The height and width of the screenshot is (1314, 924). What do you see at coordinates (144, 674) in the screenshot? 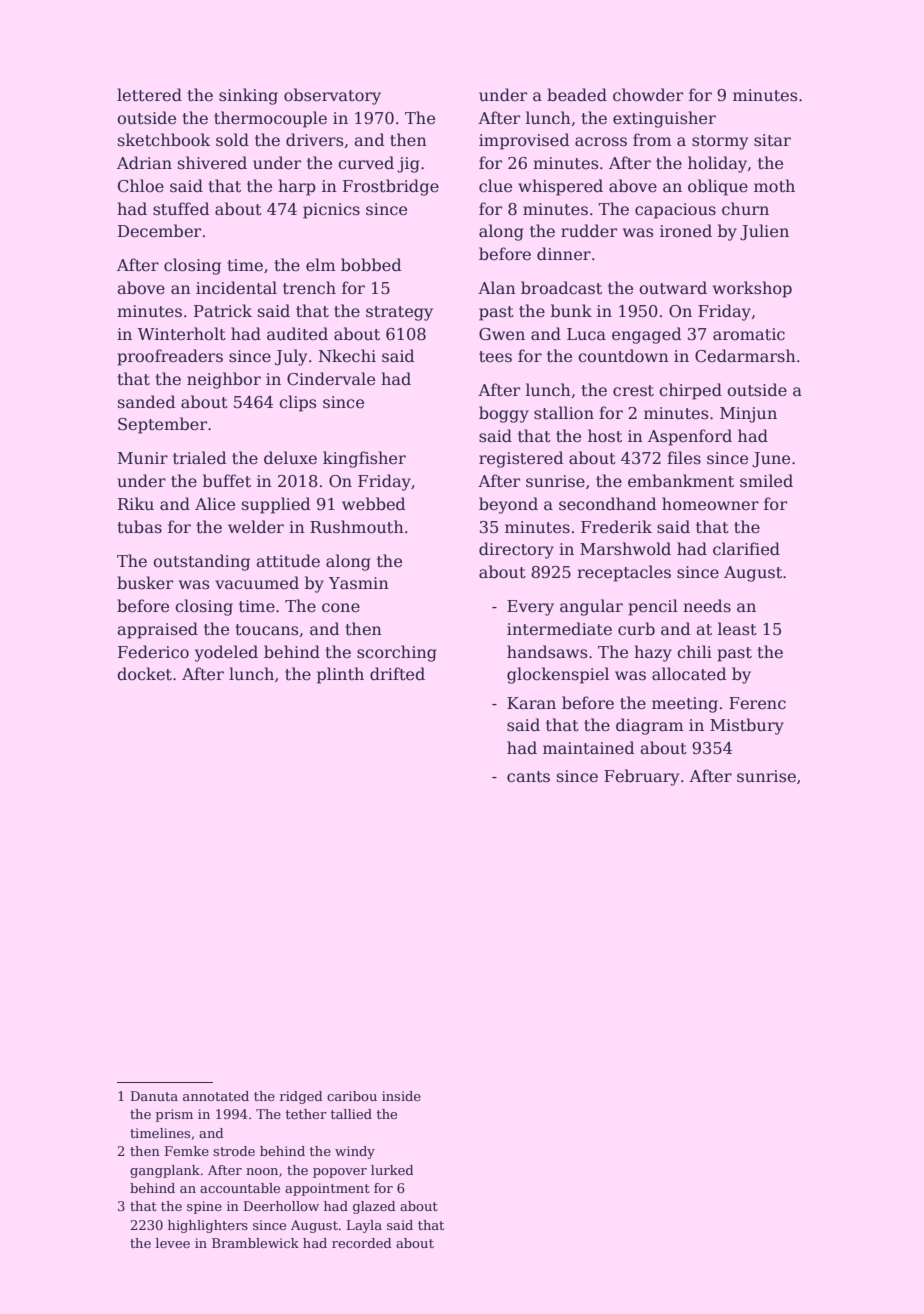
I see `docket` at bounding box center [144, 674].
